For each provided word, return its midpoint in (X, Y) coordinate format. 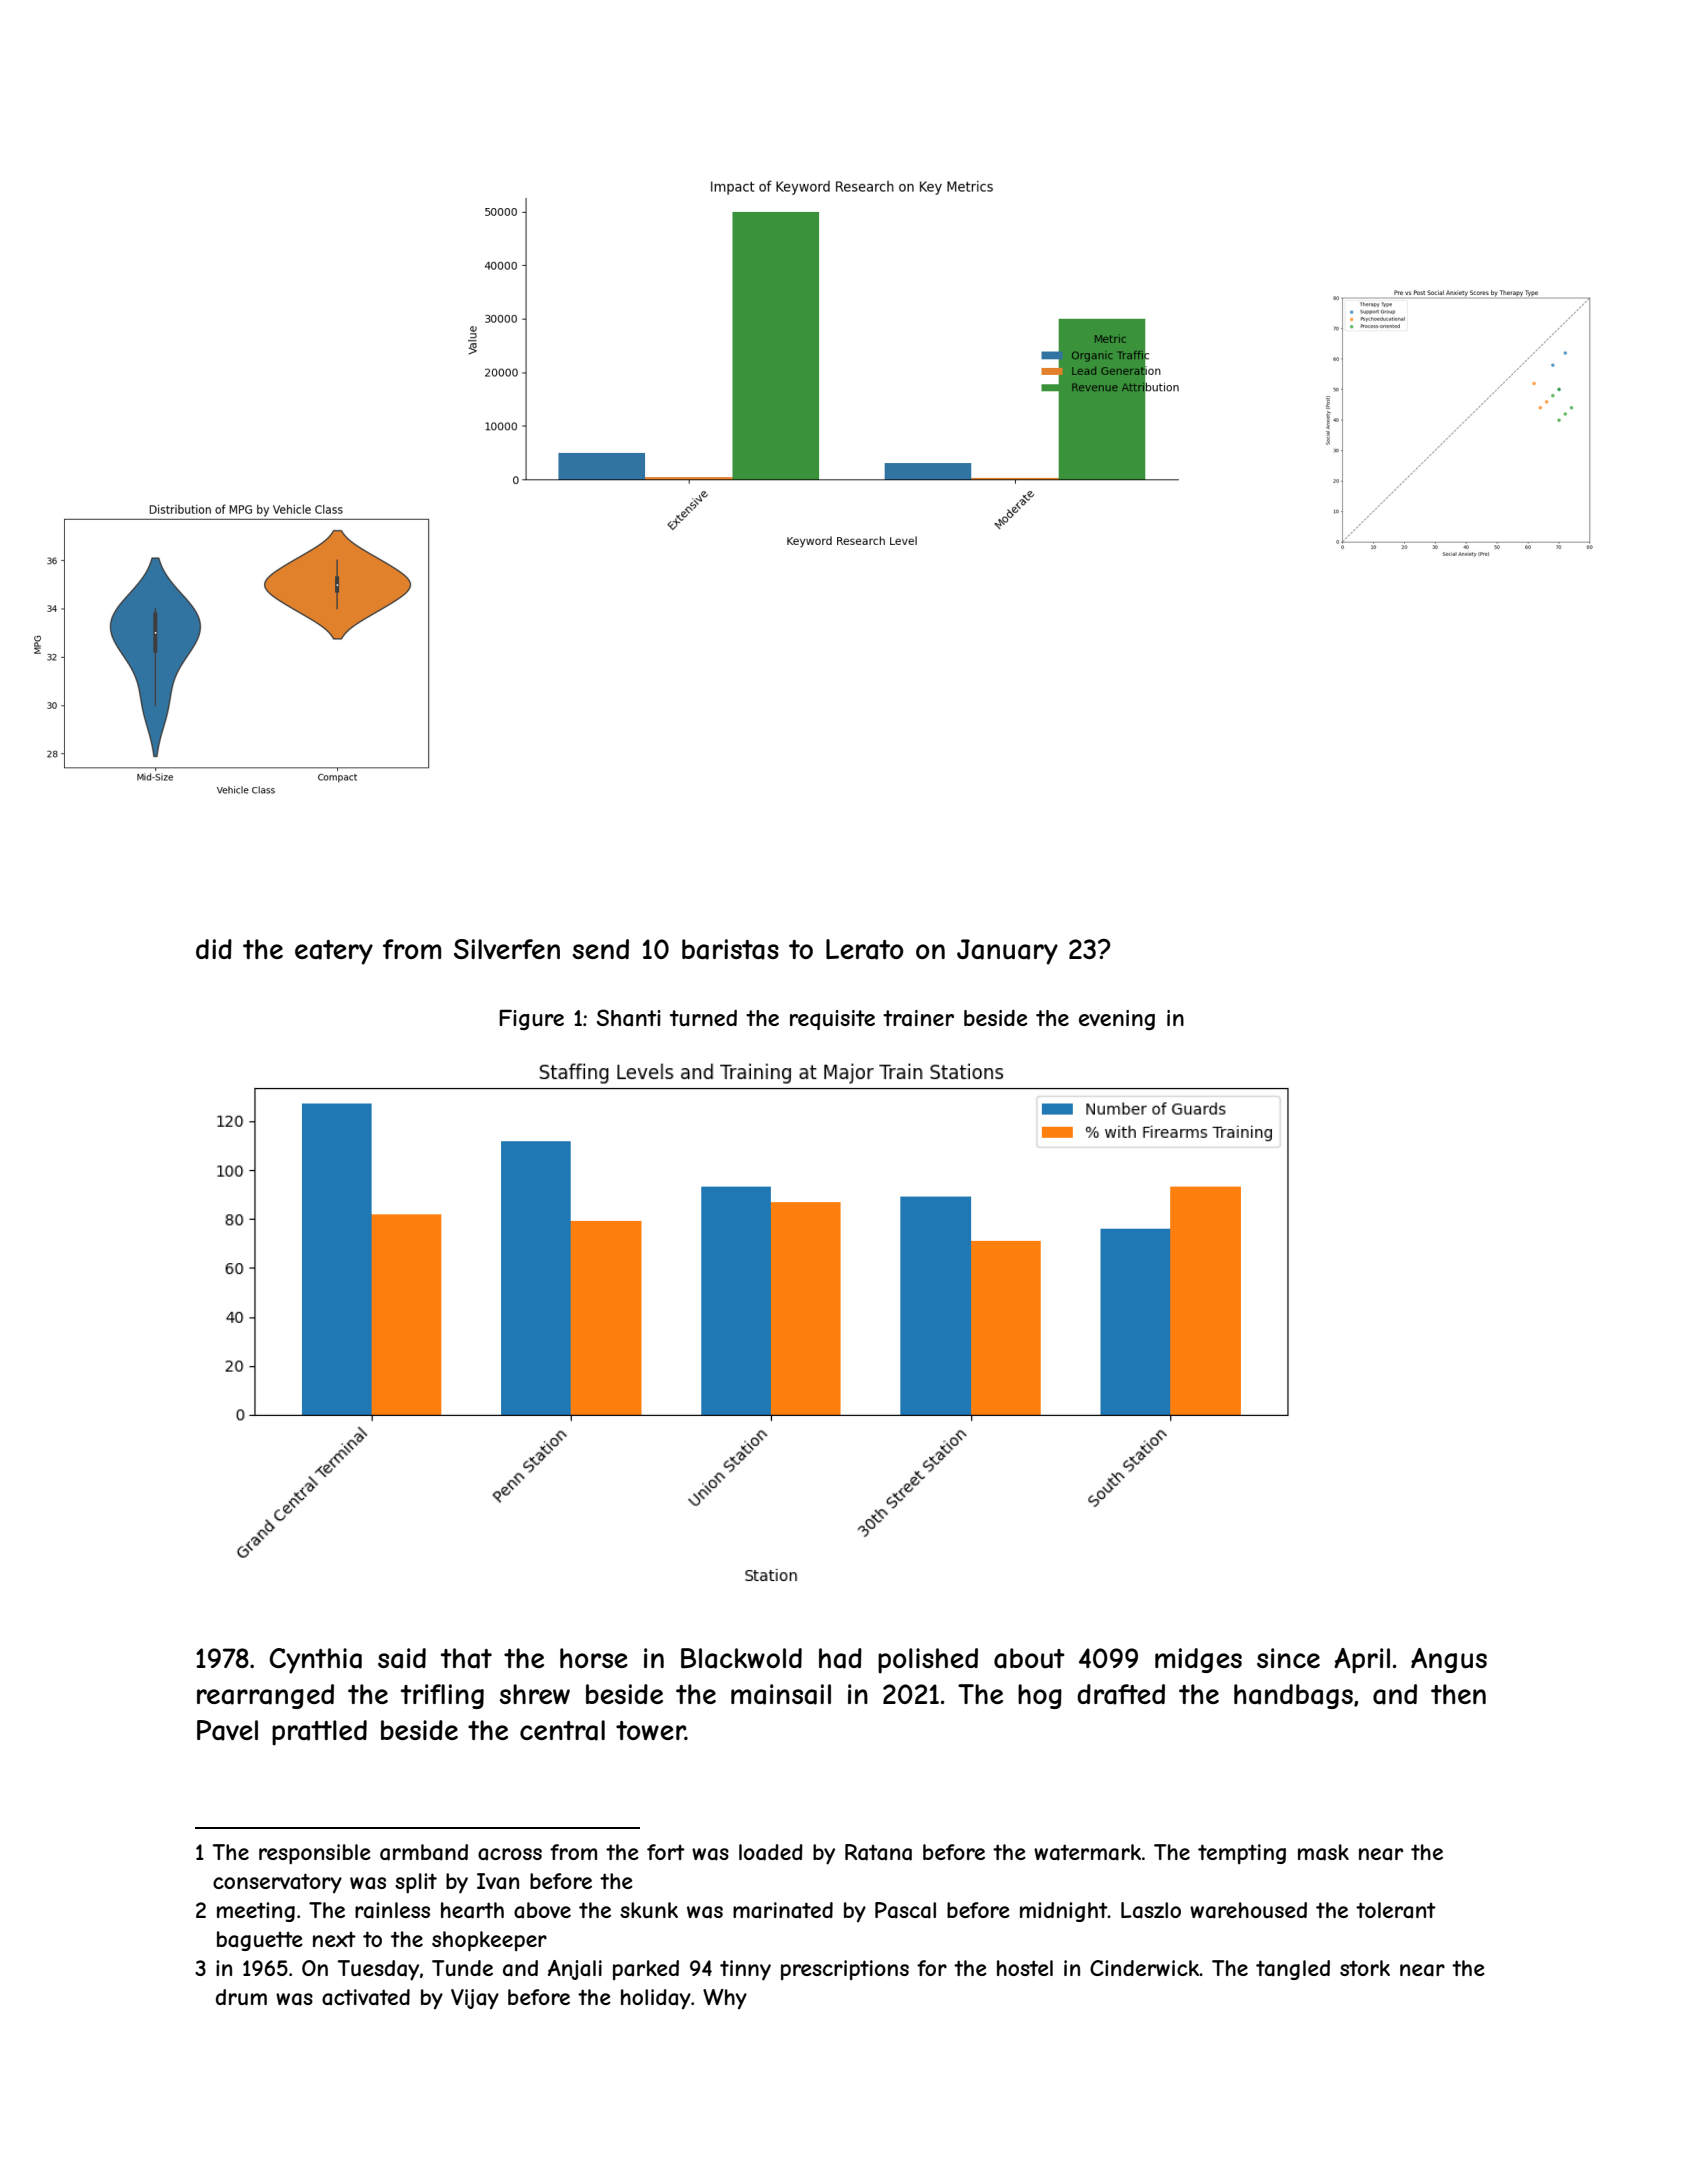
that (466, 1658)
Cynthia (316, 1661)
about (1029, 1658)
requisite (832, 1020)
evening (1117, 1020)
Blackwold (741, 1658)
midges (1198, 1660)
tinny (745, 1970)
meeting (256, 1912)
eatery (334, 952)
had (840, 1658)
